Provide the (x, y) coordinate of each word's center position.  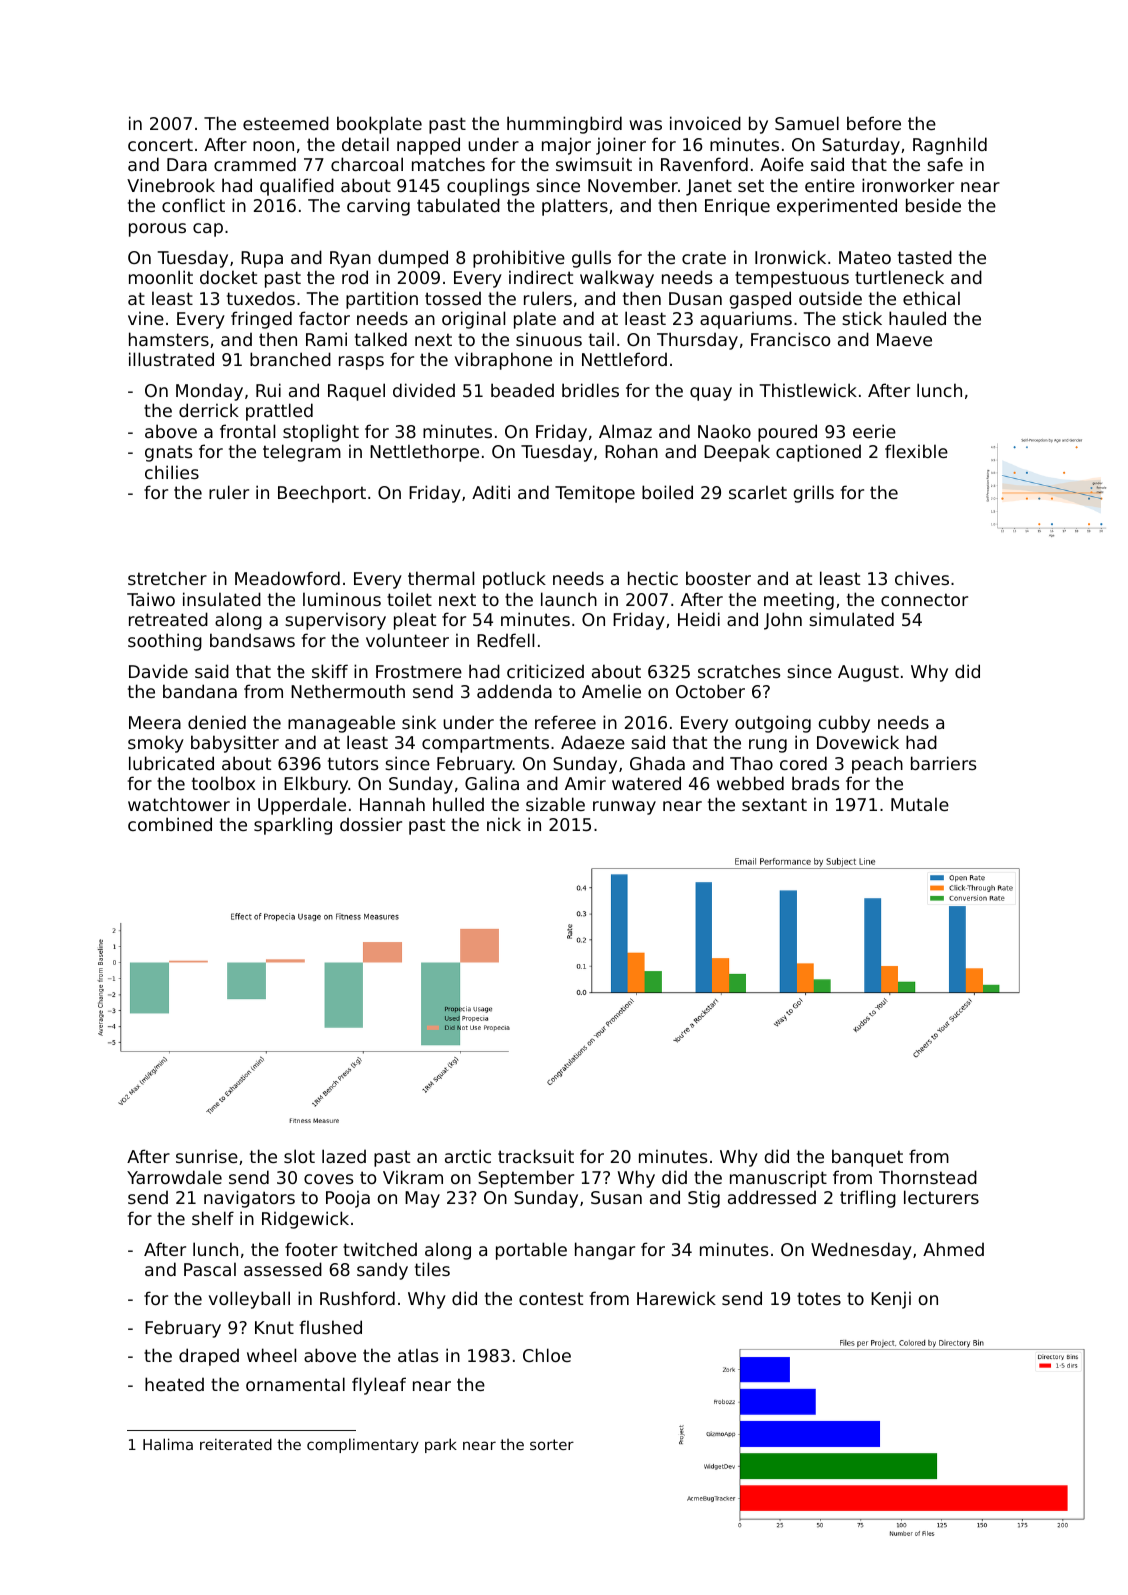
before (874, 123)
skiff (330, 671)
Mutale (920, 804)
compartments (485, 744)
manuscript (778, 1179)
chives (922, 578)
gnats (168, 453)
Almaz (625, 431)
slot (299, 1156)
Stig (704, 1199)
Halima (168, 1444)
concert (160, 144)
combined (170, 824)
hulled (458, 804)
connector (924, 599)
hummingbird (564, 125)
